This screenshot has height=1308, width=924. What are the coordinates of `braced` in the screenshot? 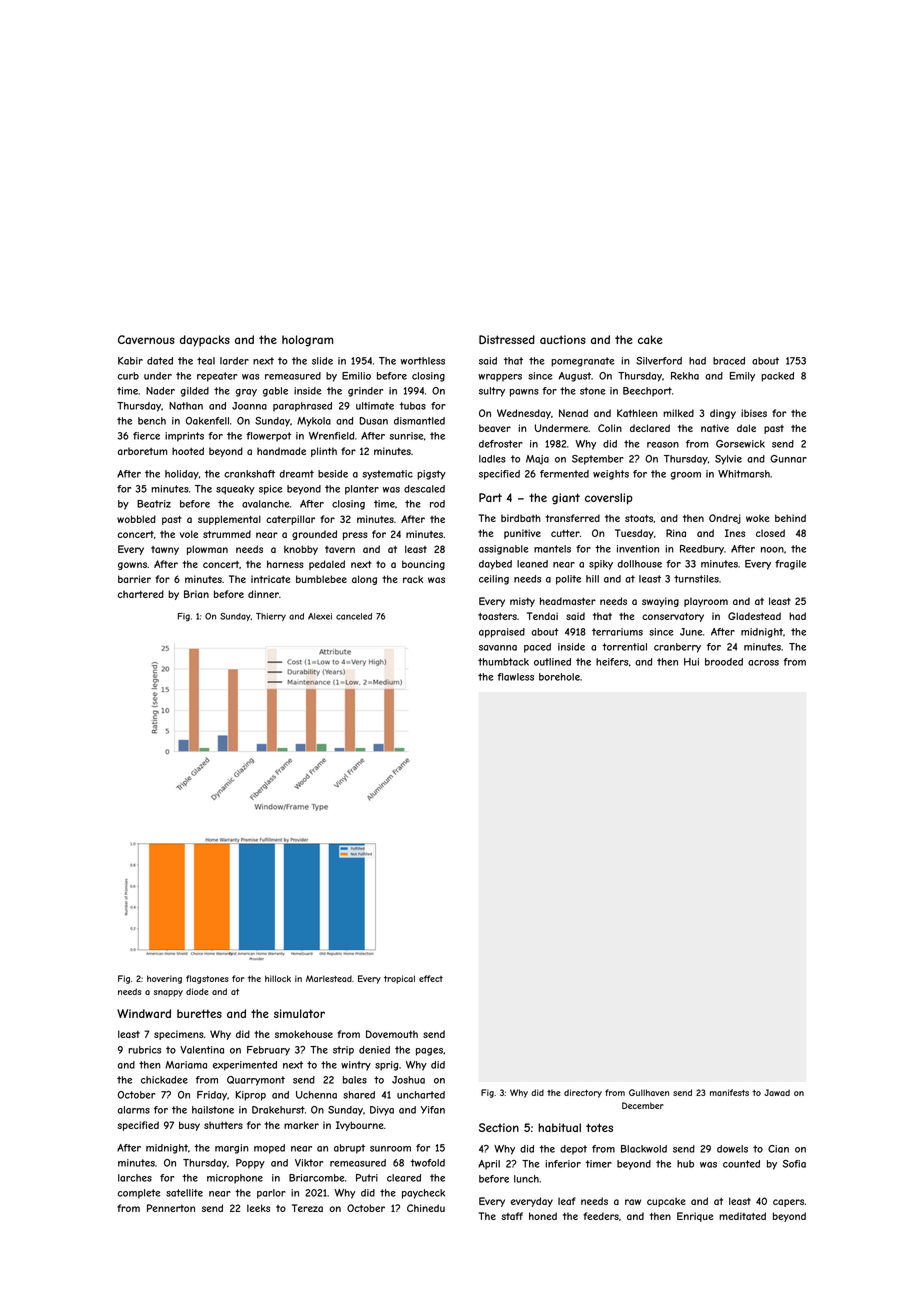 It's located at (729, 361).
